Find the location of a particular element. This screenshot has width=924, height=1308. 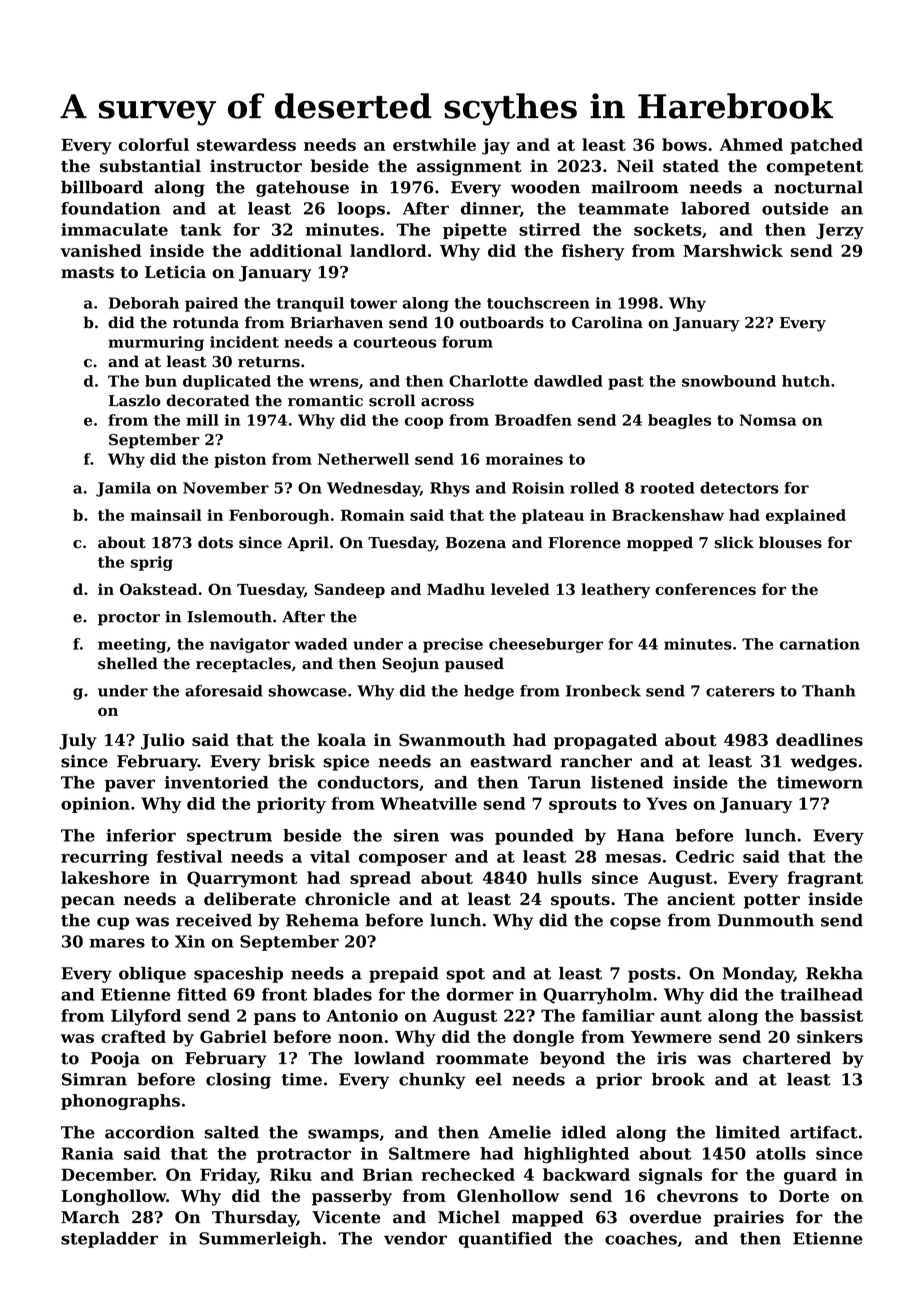

jay is located at coordinates (496, 146).
